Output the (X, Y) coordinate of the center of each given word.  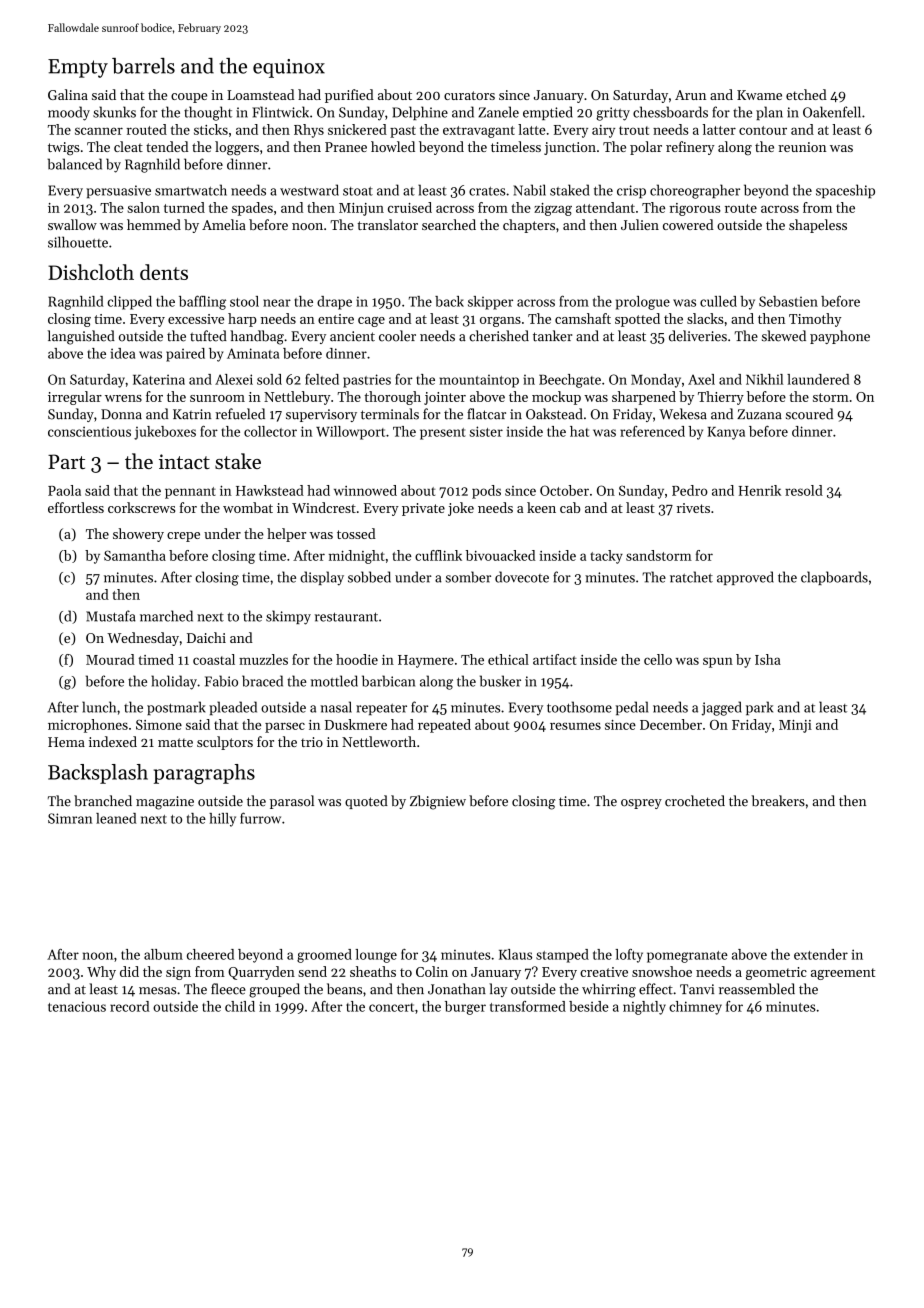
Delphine (420, 113)
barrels (143, 66)
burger (465, 1008)
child (240, 1006)
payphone (840, 337)
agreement (843, 974)
